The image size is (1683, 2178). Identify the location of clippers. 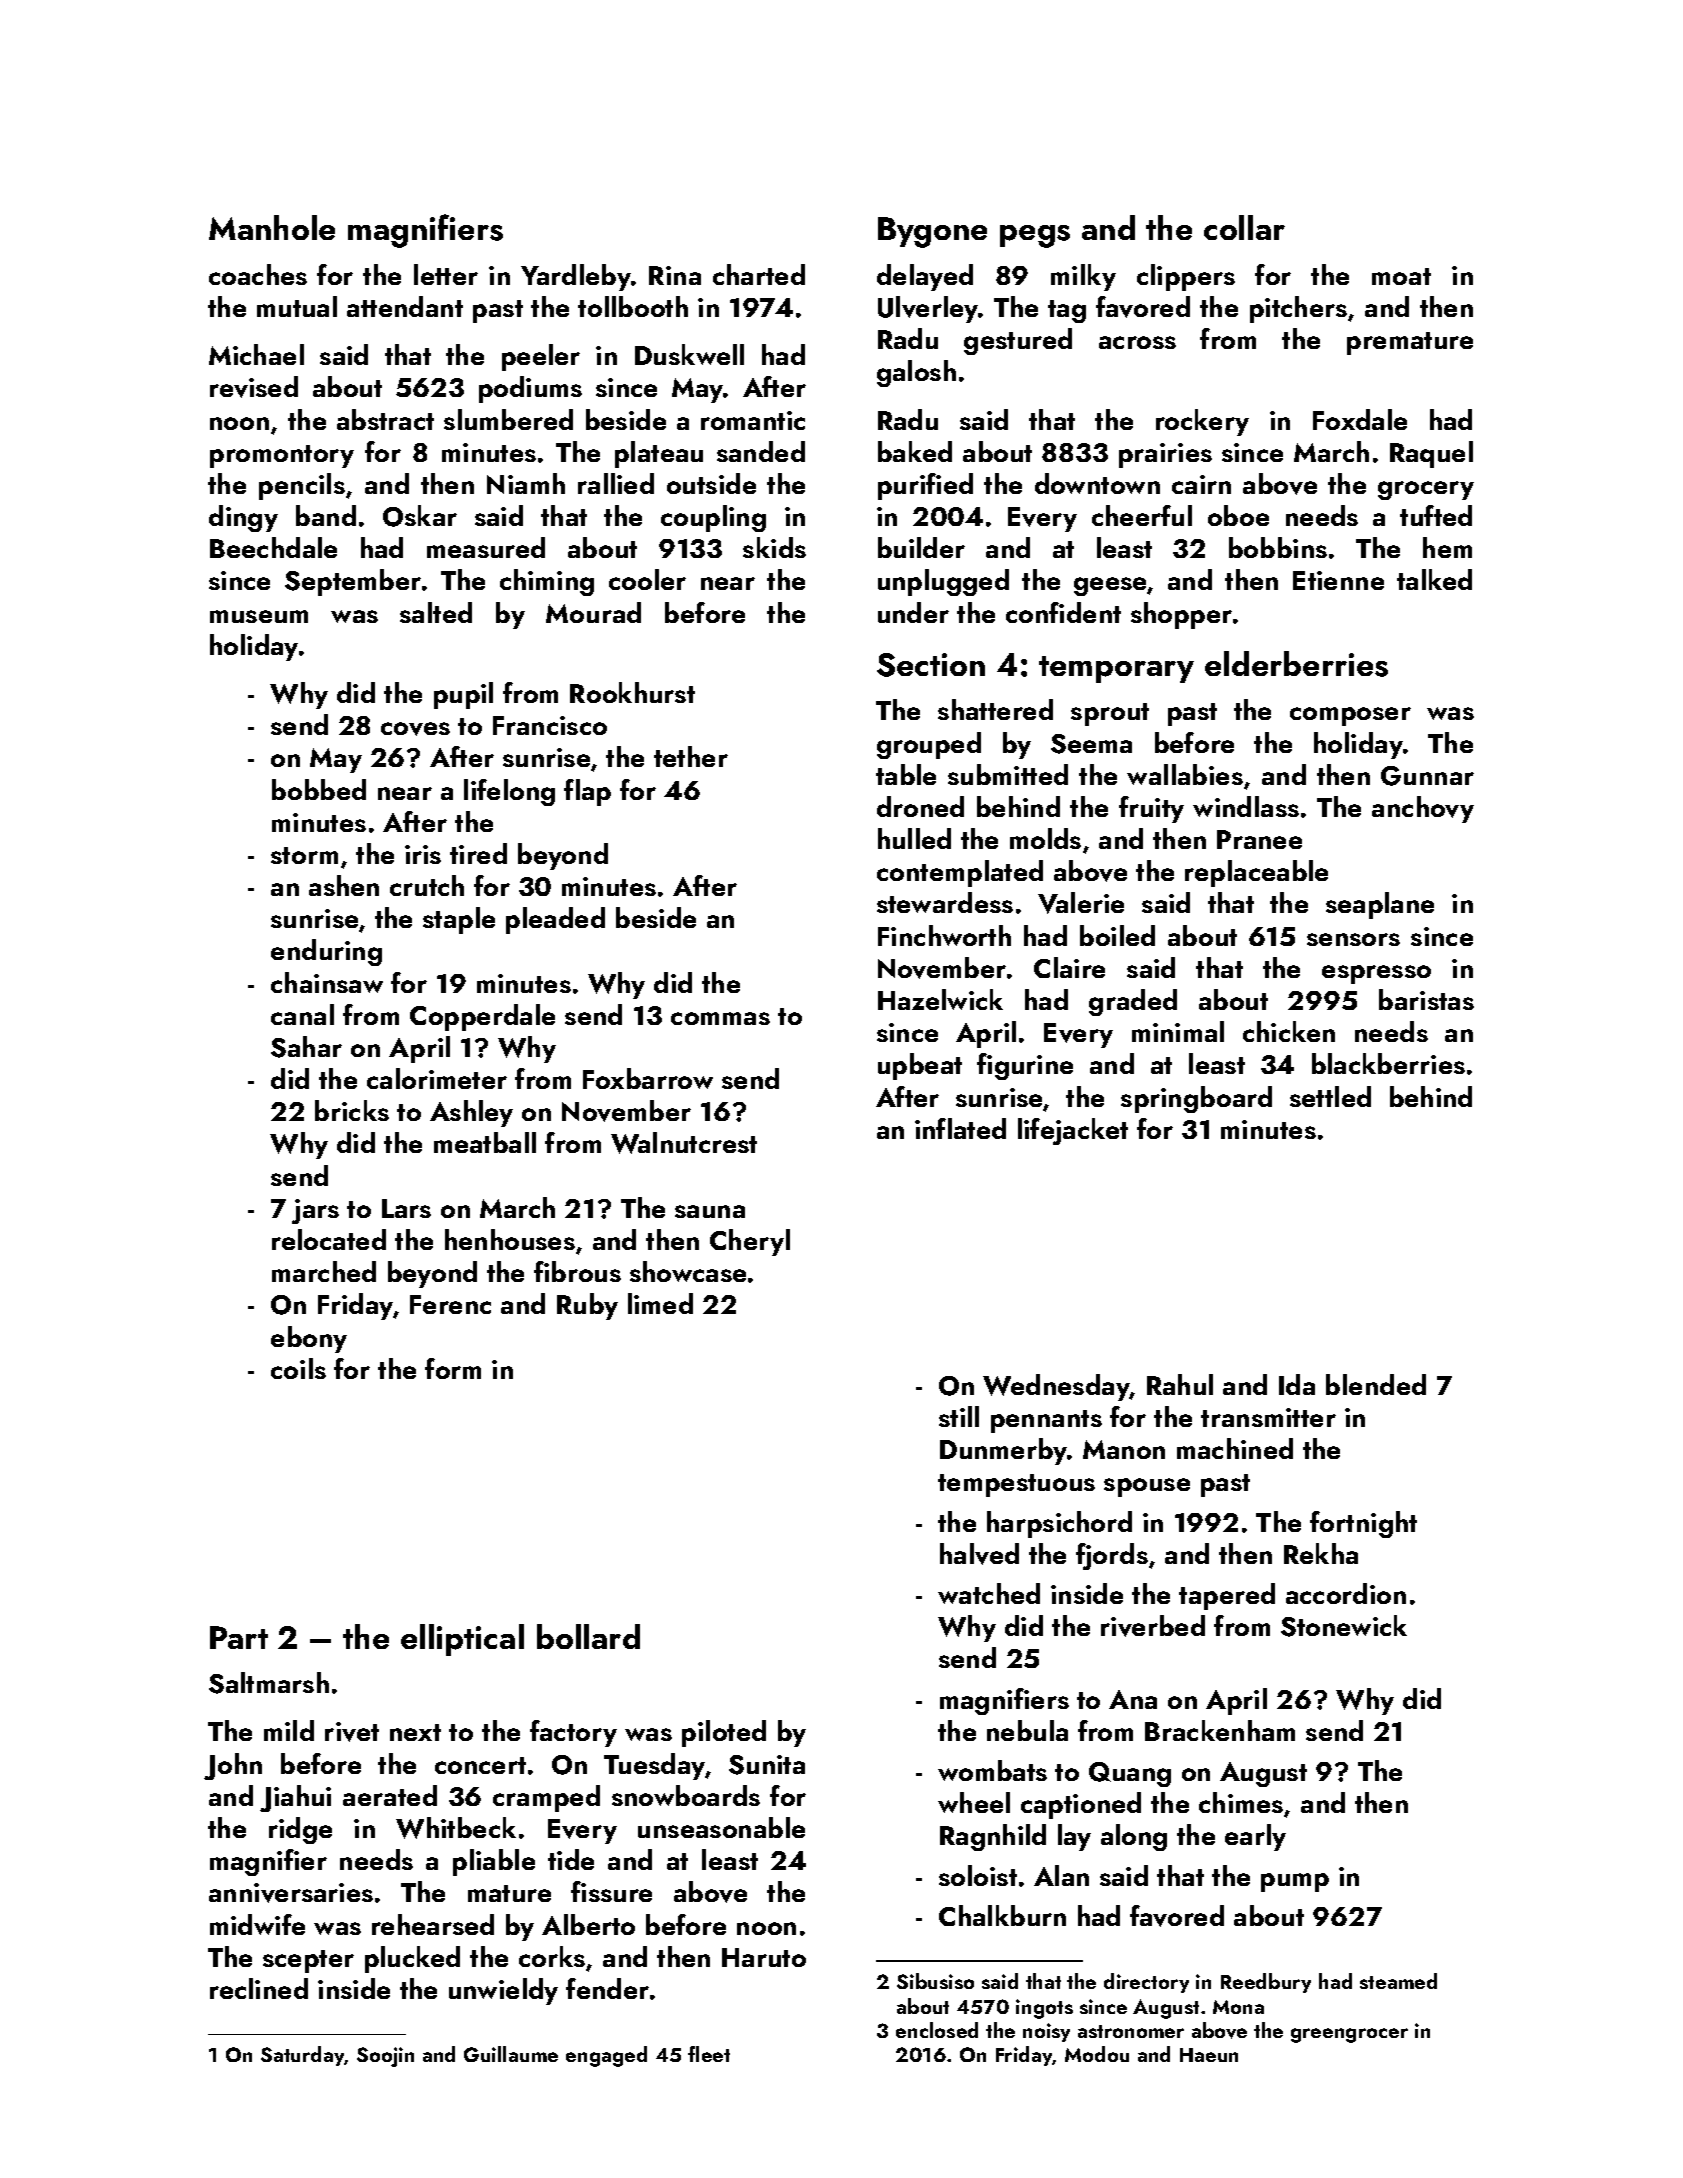
(1186, 277).
